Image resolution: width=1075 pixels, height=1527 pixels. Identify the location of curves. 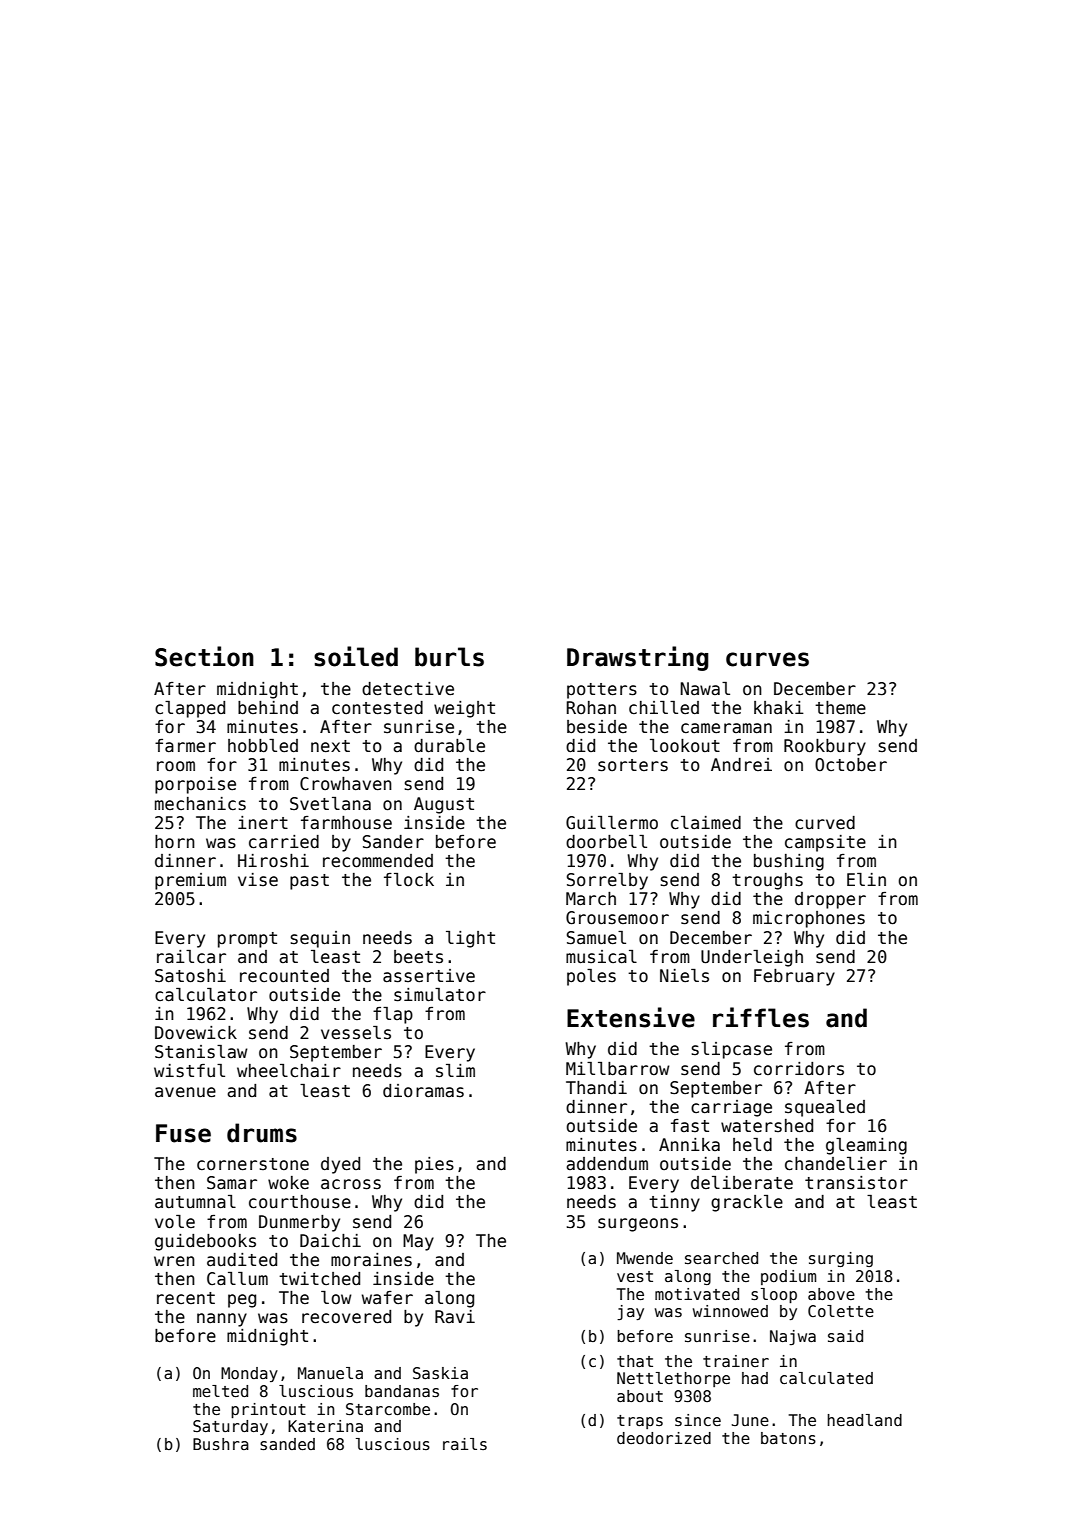
(767, 659).
